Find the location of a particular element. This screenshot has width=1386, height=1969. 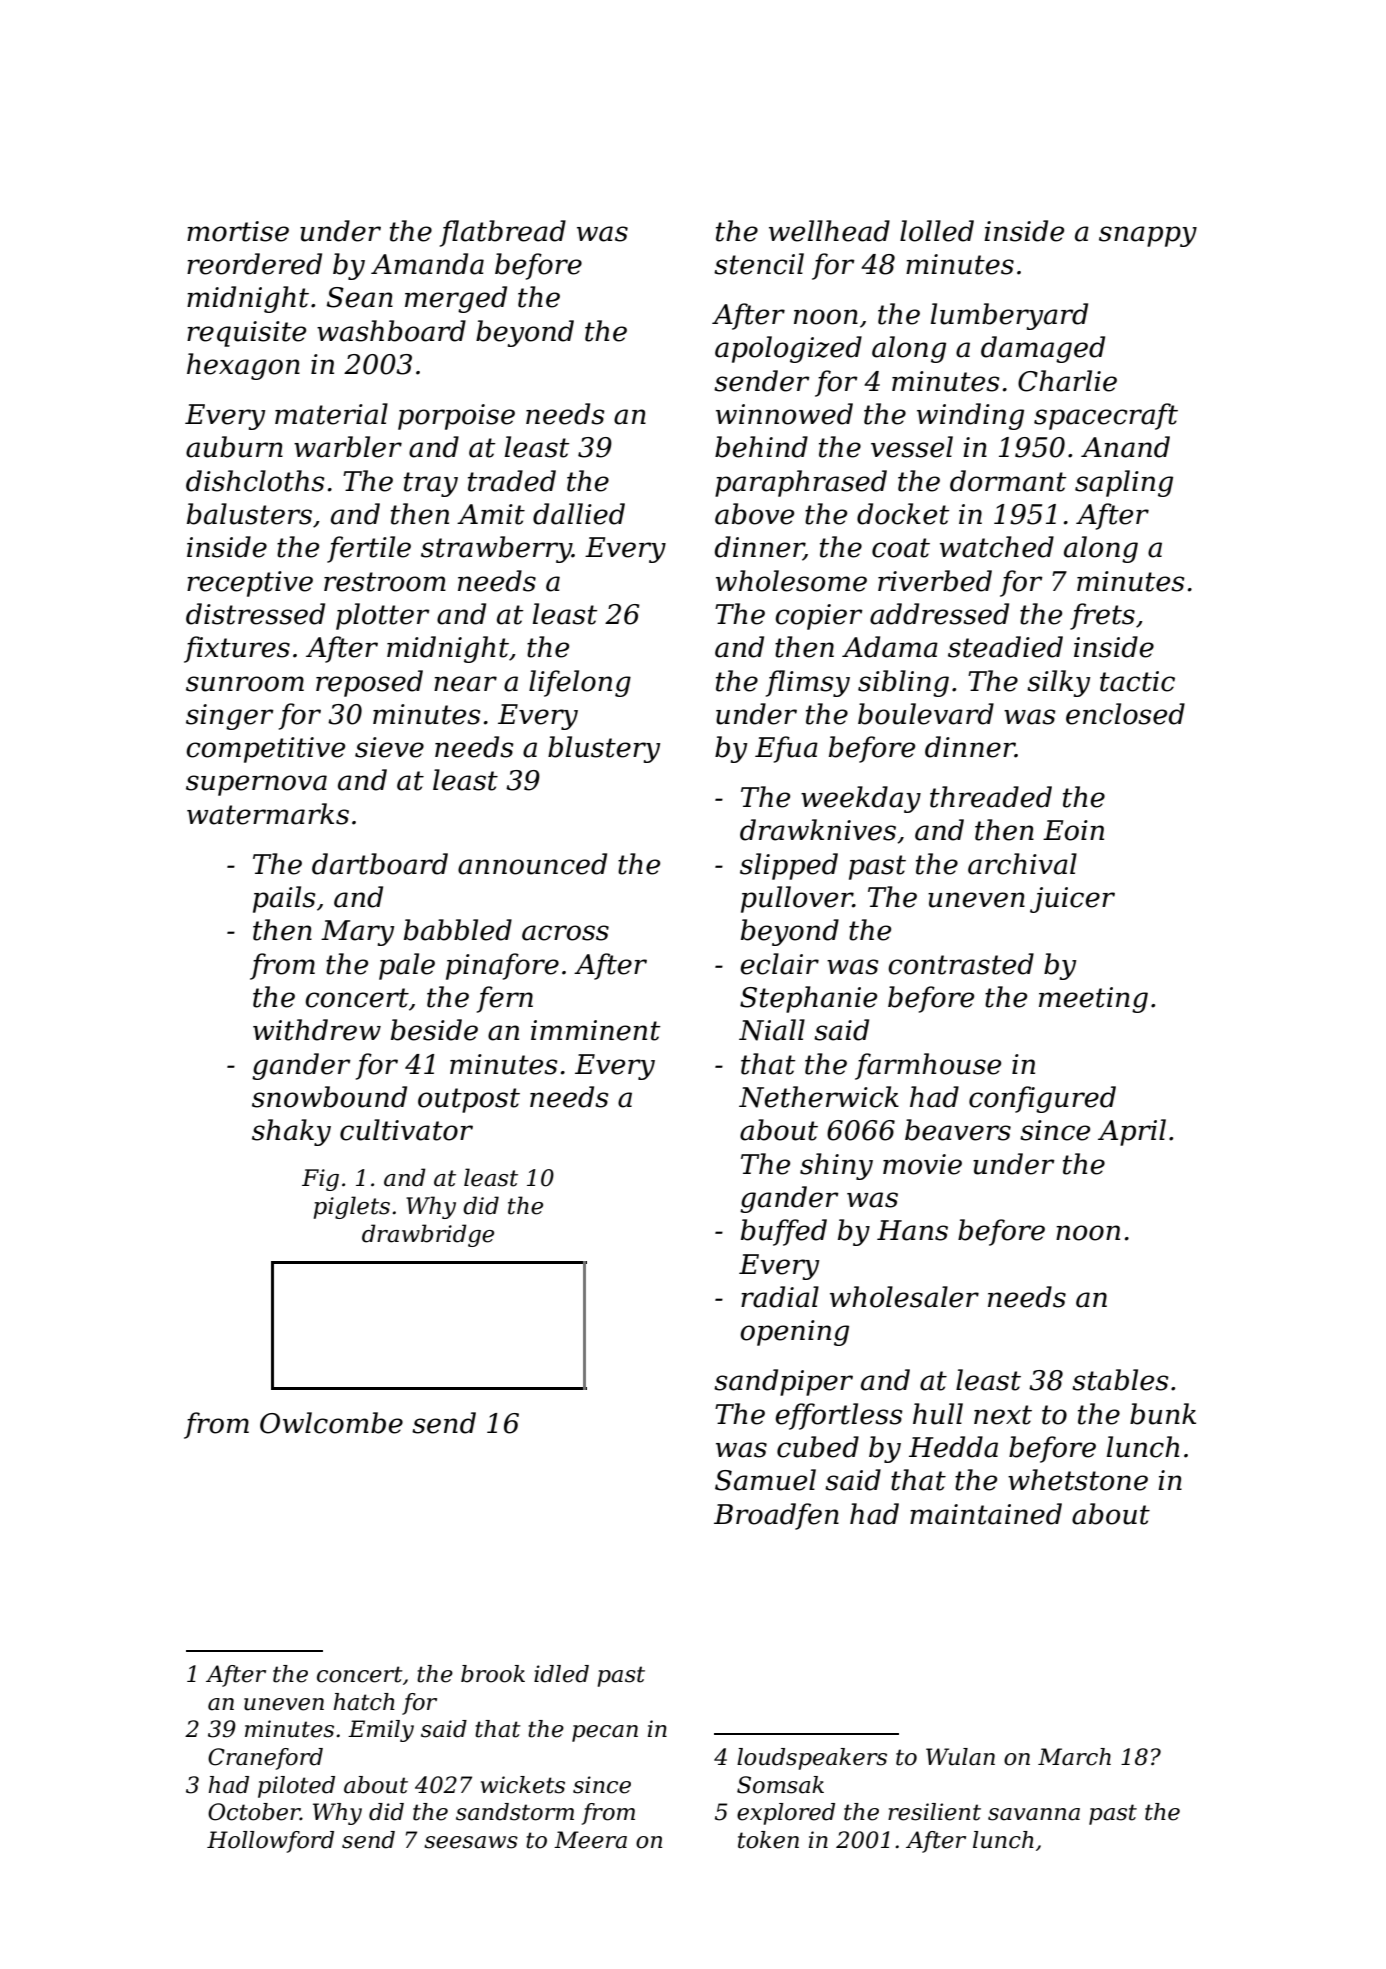

savanna is located at coordinates (1034, 1814).
